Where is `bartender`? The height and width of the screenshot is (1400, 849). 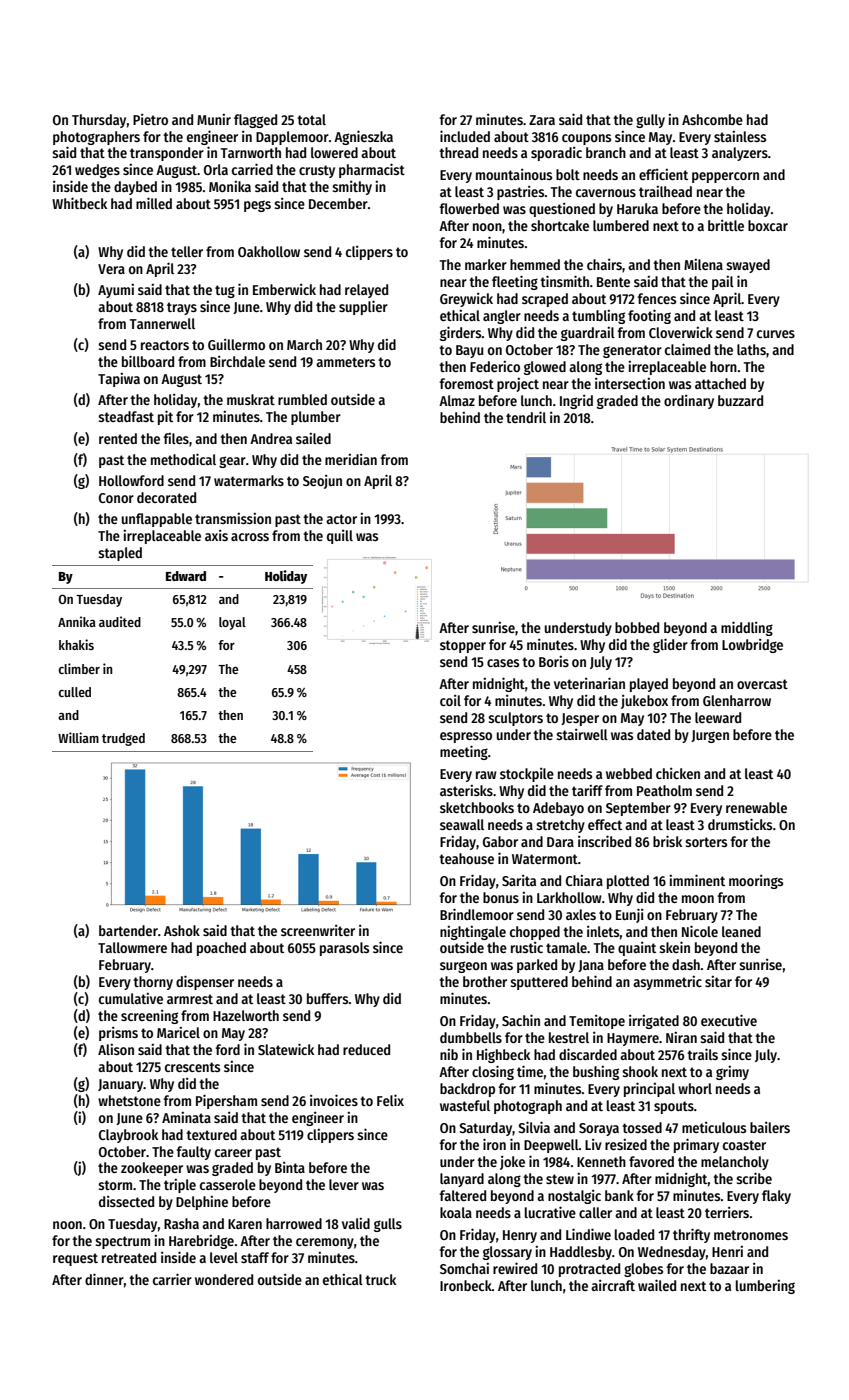
bartender is located at coordinates (128, 930).
